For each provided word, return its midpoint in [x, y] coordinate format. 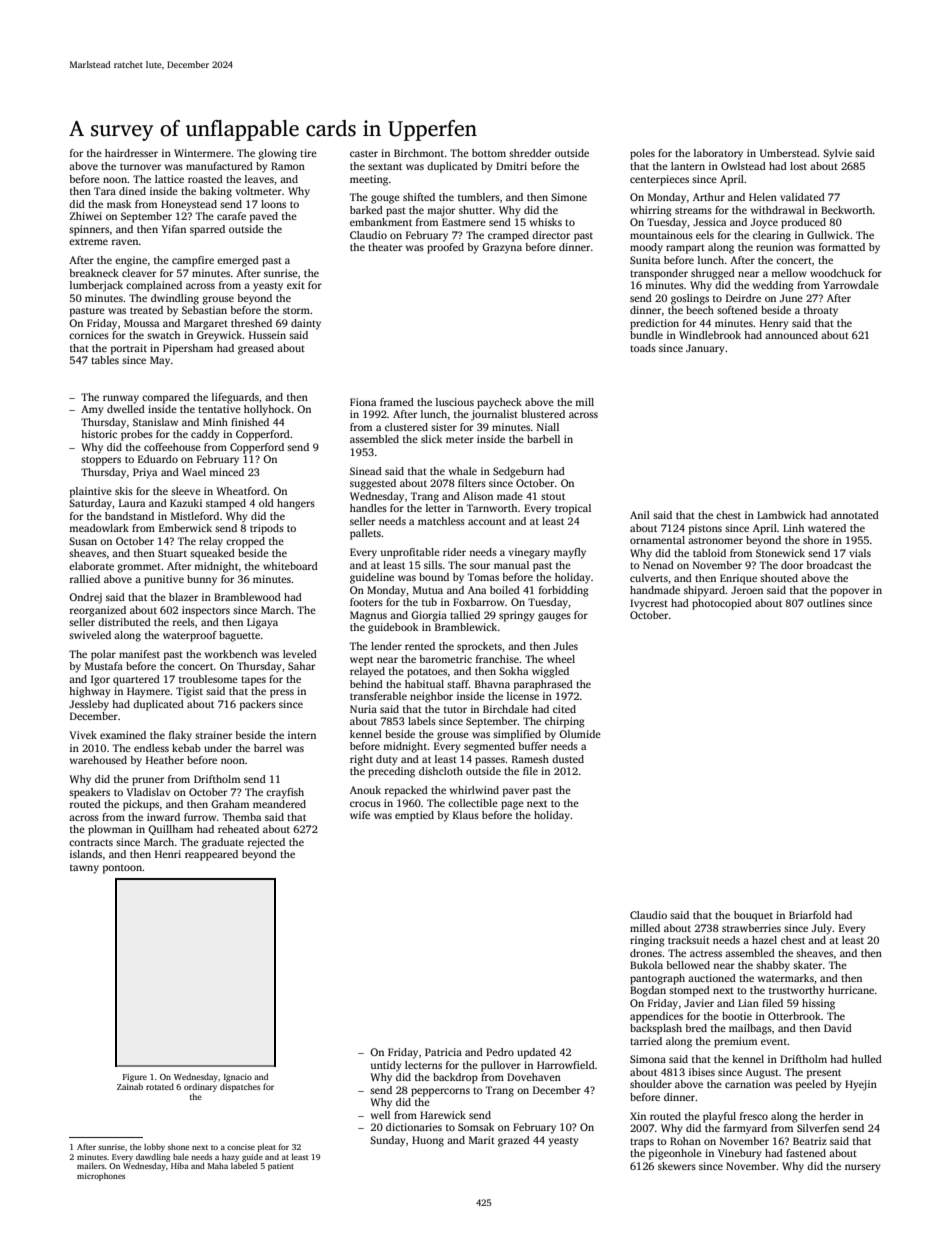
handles [368, 508]
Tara [105, 191]
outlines [826, 603]
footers [366, 602]
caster [364, 153]
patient [281, 1167]
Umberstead [788, 153]
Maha [218, 1166]
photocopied [722, 604]
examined [123, 735]
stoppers [101, 461]
